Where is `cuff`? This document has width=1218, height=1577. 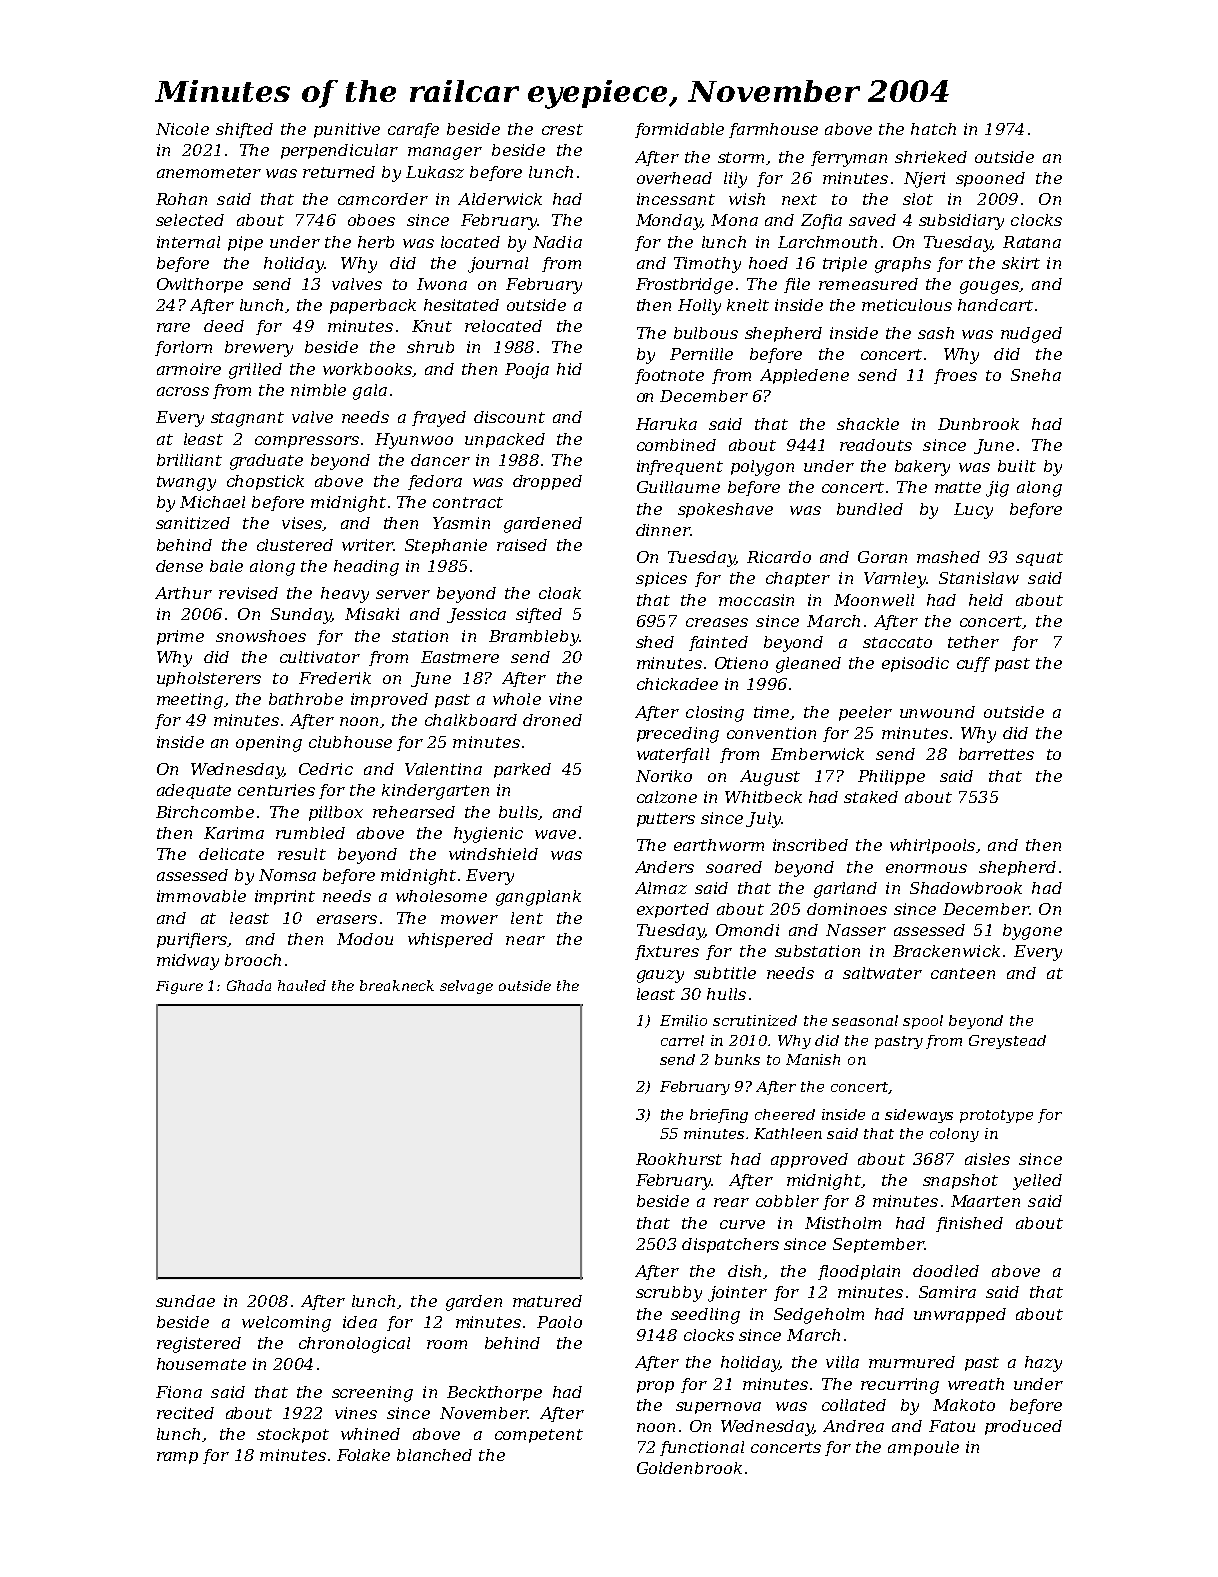
cuff is located at coordinates (973, 664).
